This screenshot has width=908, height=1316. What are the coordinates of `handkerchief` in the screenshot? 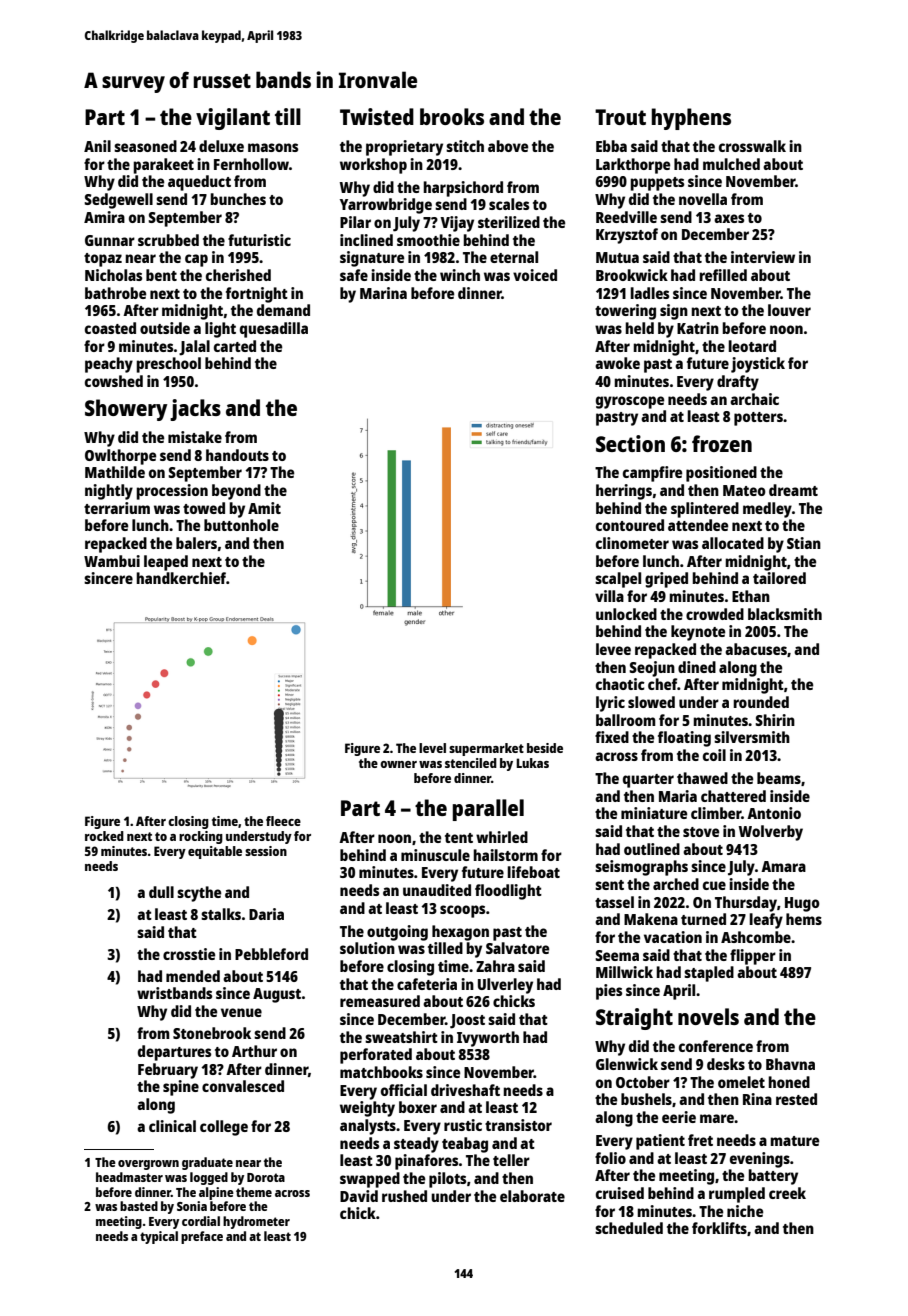 It's located at (181, 578).
